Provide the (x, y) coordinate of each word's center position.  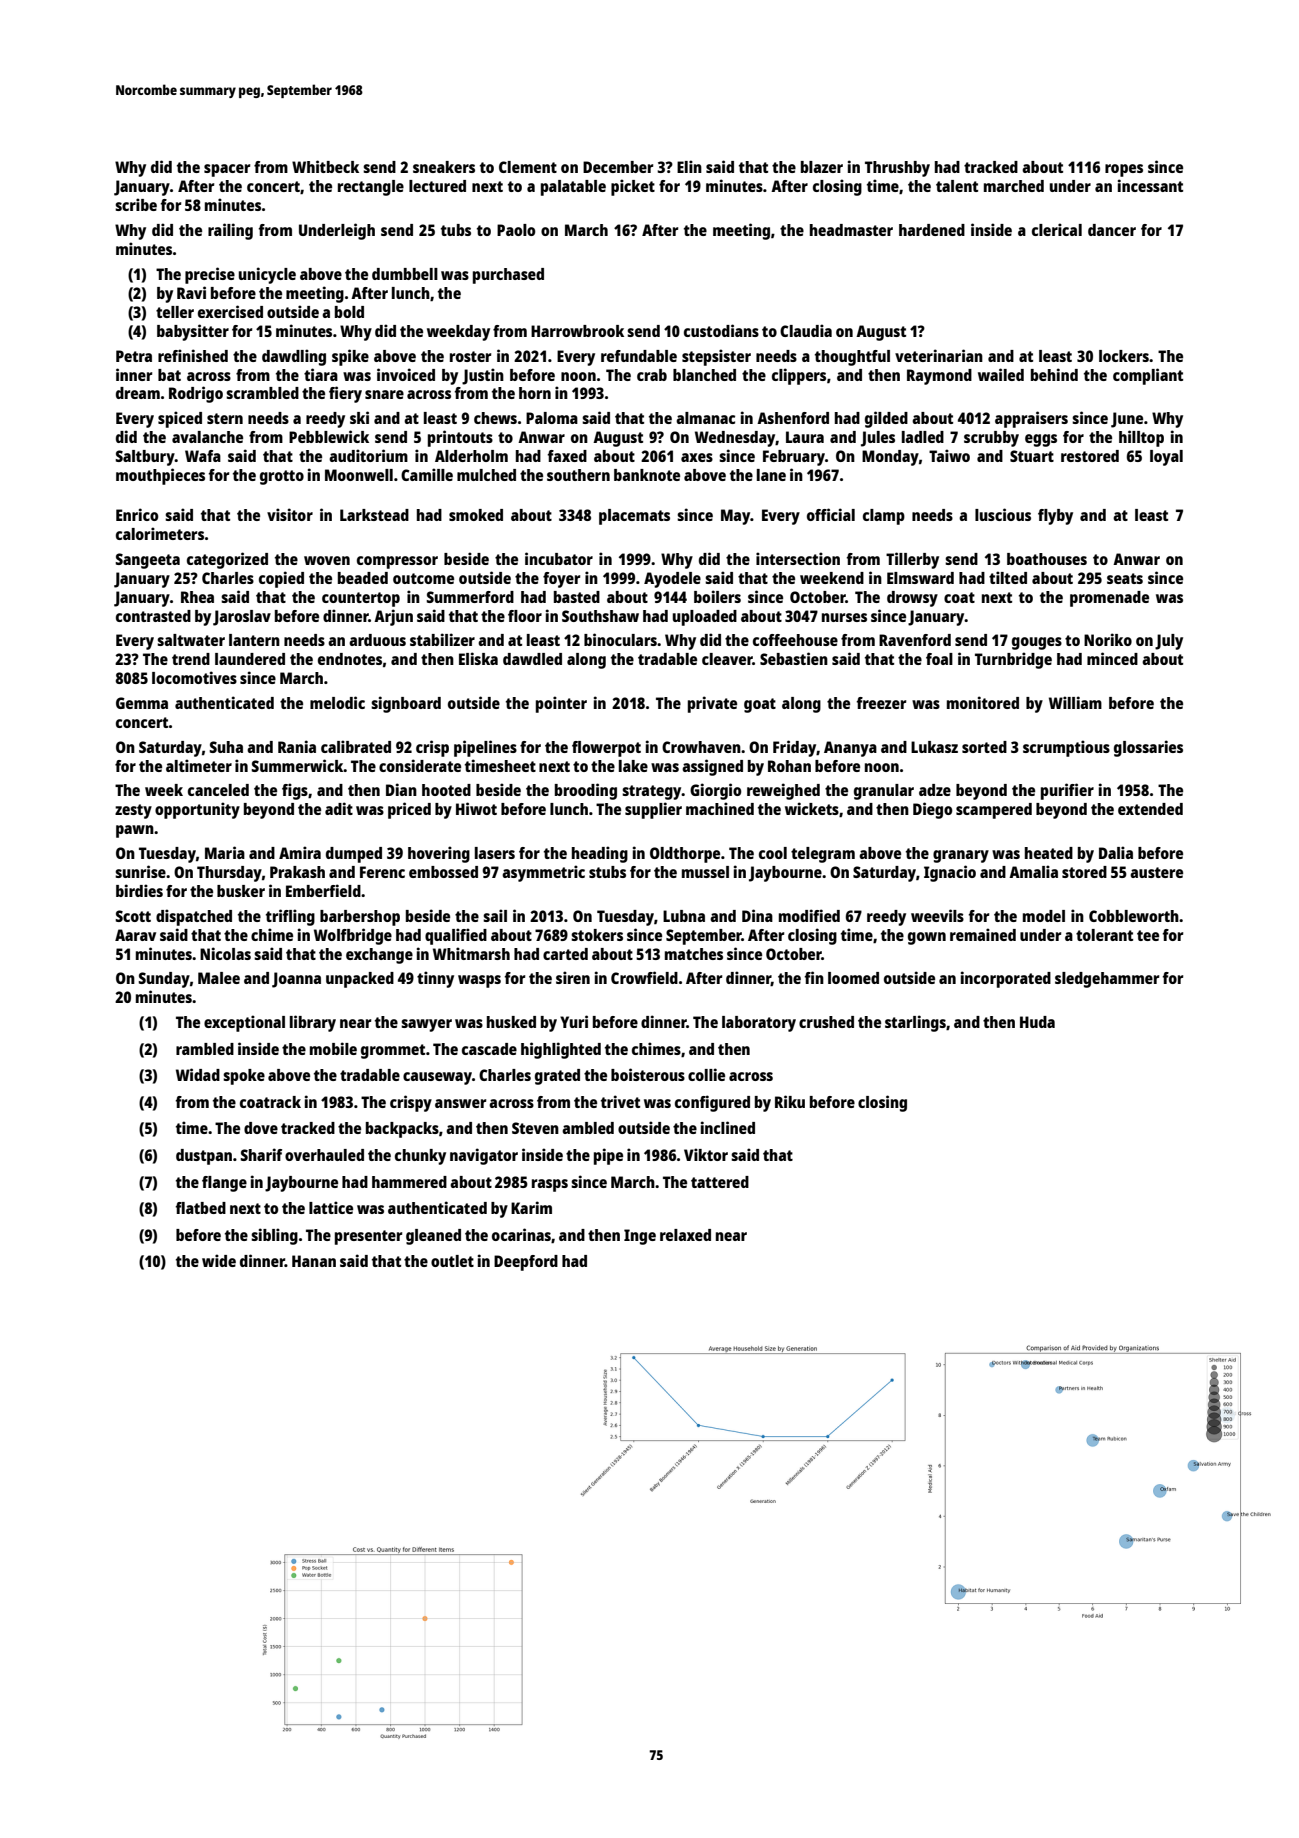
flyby (1055, 517)
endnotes (350, 659)
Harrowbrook (577, 331)
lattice (331, 1207)
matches (694, 954)
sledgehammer (1107, 980)
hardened (932, 230)
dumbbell (405, 274)
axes (697, 457)
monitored (983, 702)
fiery (345, 394)
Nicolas (225, 953)
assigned (712, 767)
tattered (720, 1182)
